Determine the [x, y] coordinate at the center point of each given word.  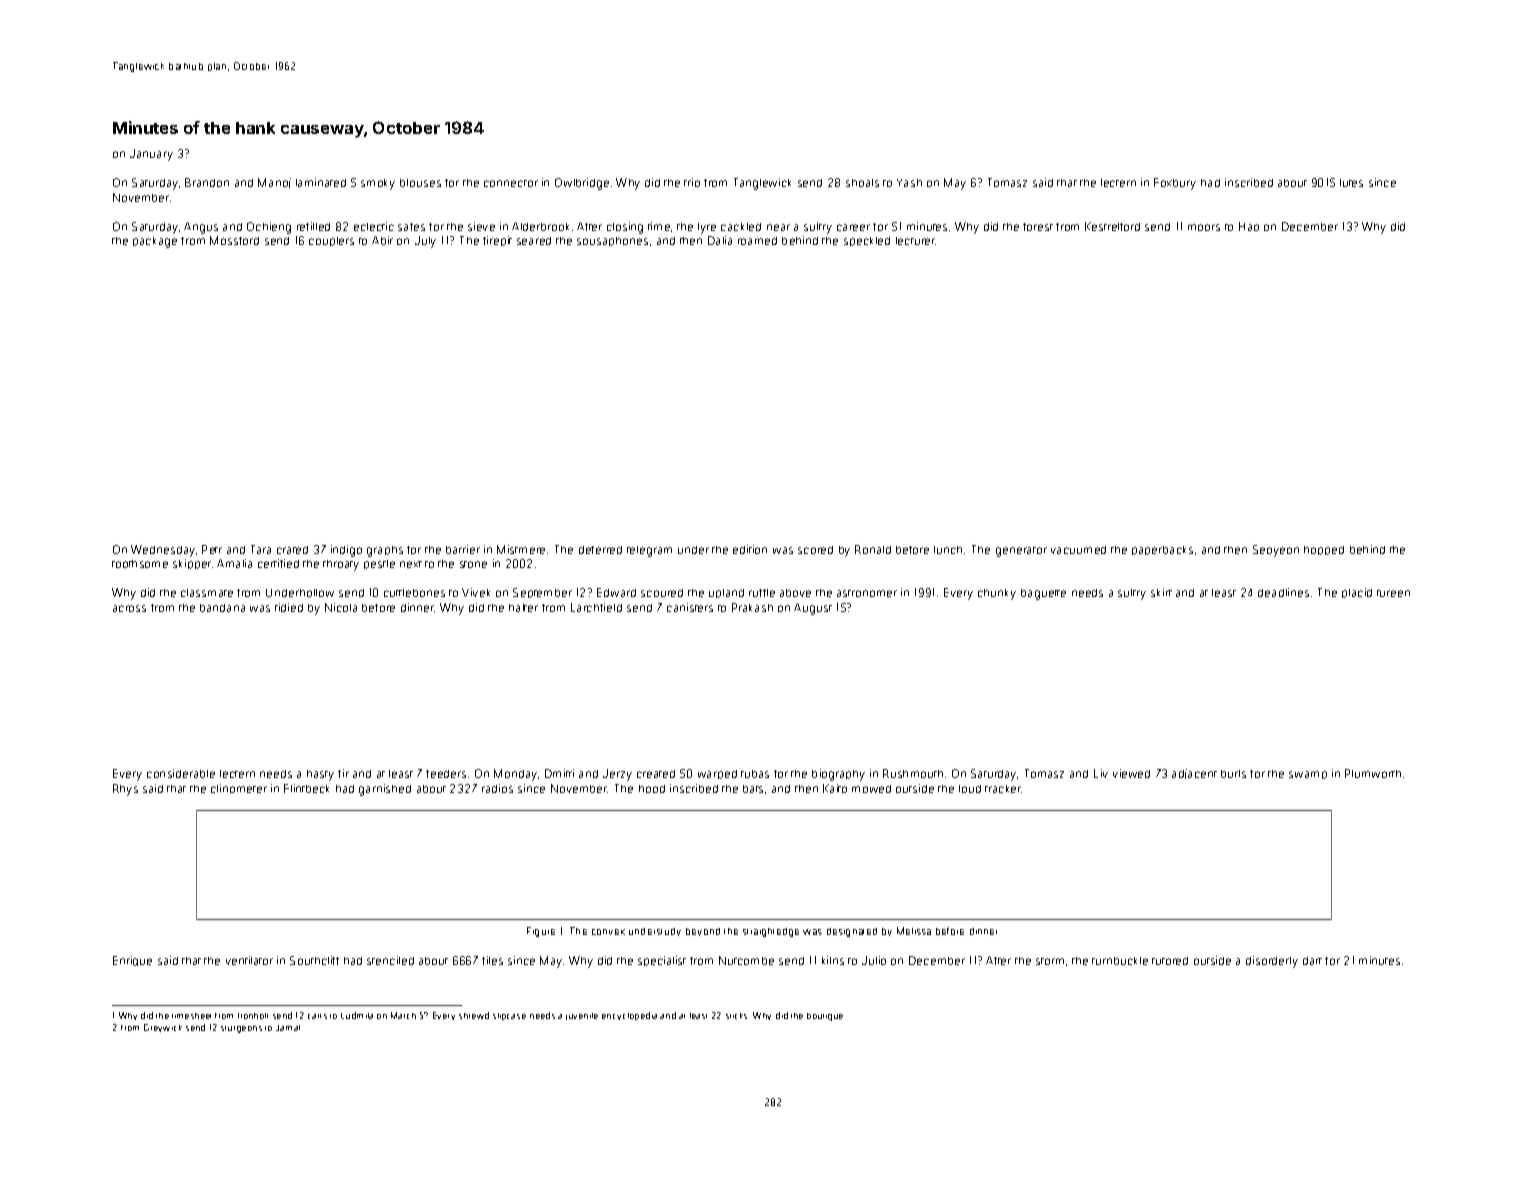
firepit [497, 241]
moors [1204, 227]
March [403, 1015]
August [813, 609]
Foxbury [1175, 184]
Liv [1101, 773]
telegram [649, 551]
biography [838, 775]
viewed [1131, 773]
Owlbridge [582, 184]
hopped [1324, 550]
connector [511, 183]
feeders [446, 774]
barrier [463, 549]
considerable [181, 773]
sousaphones [612, 241]
